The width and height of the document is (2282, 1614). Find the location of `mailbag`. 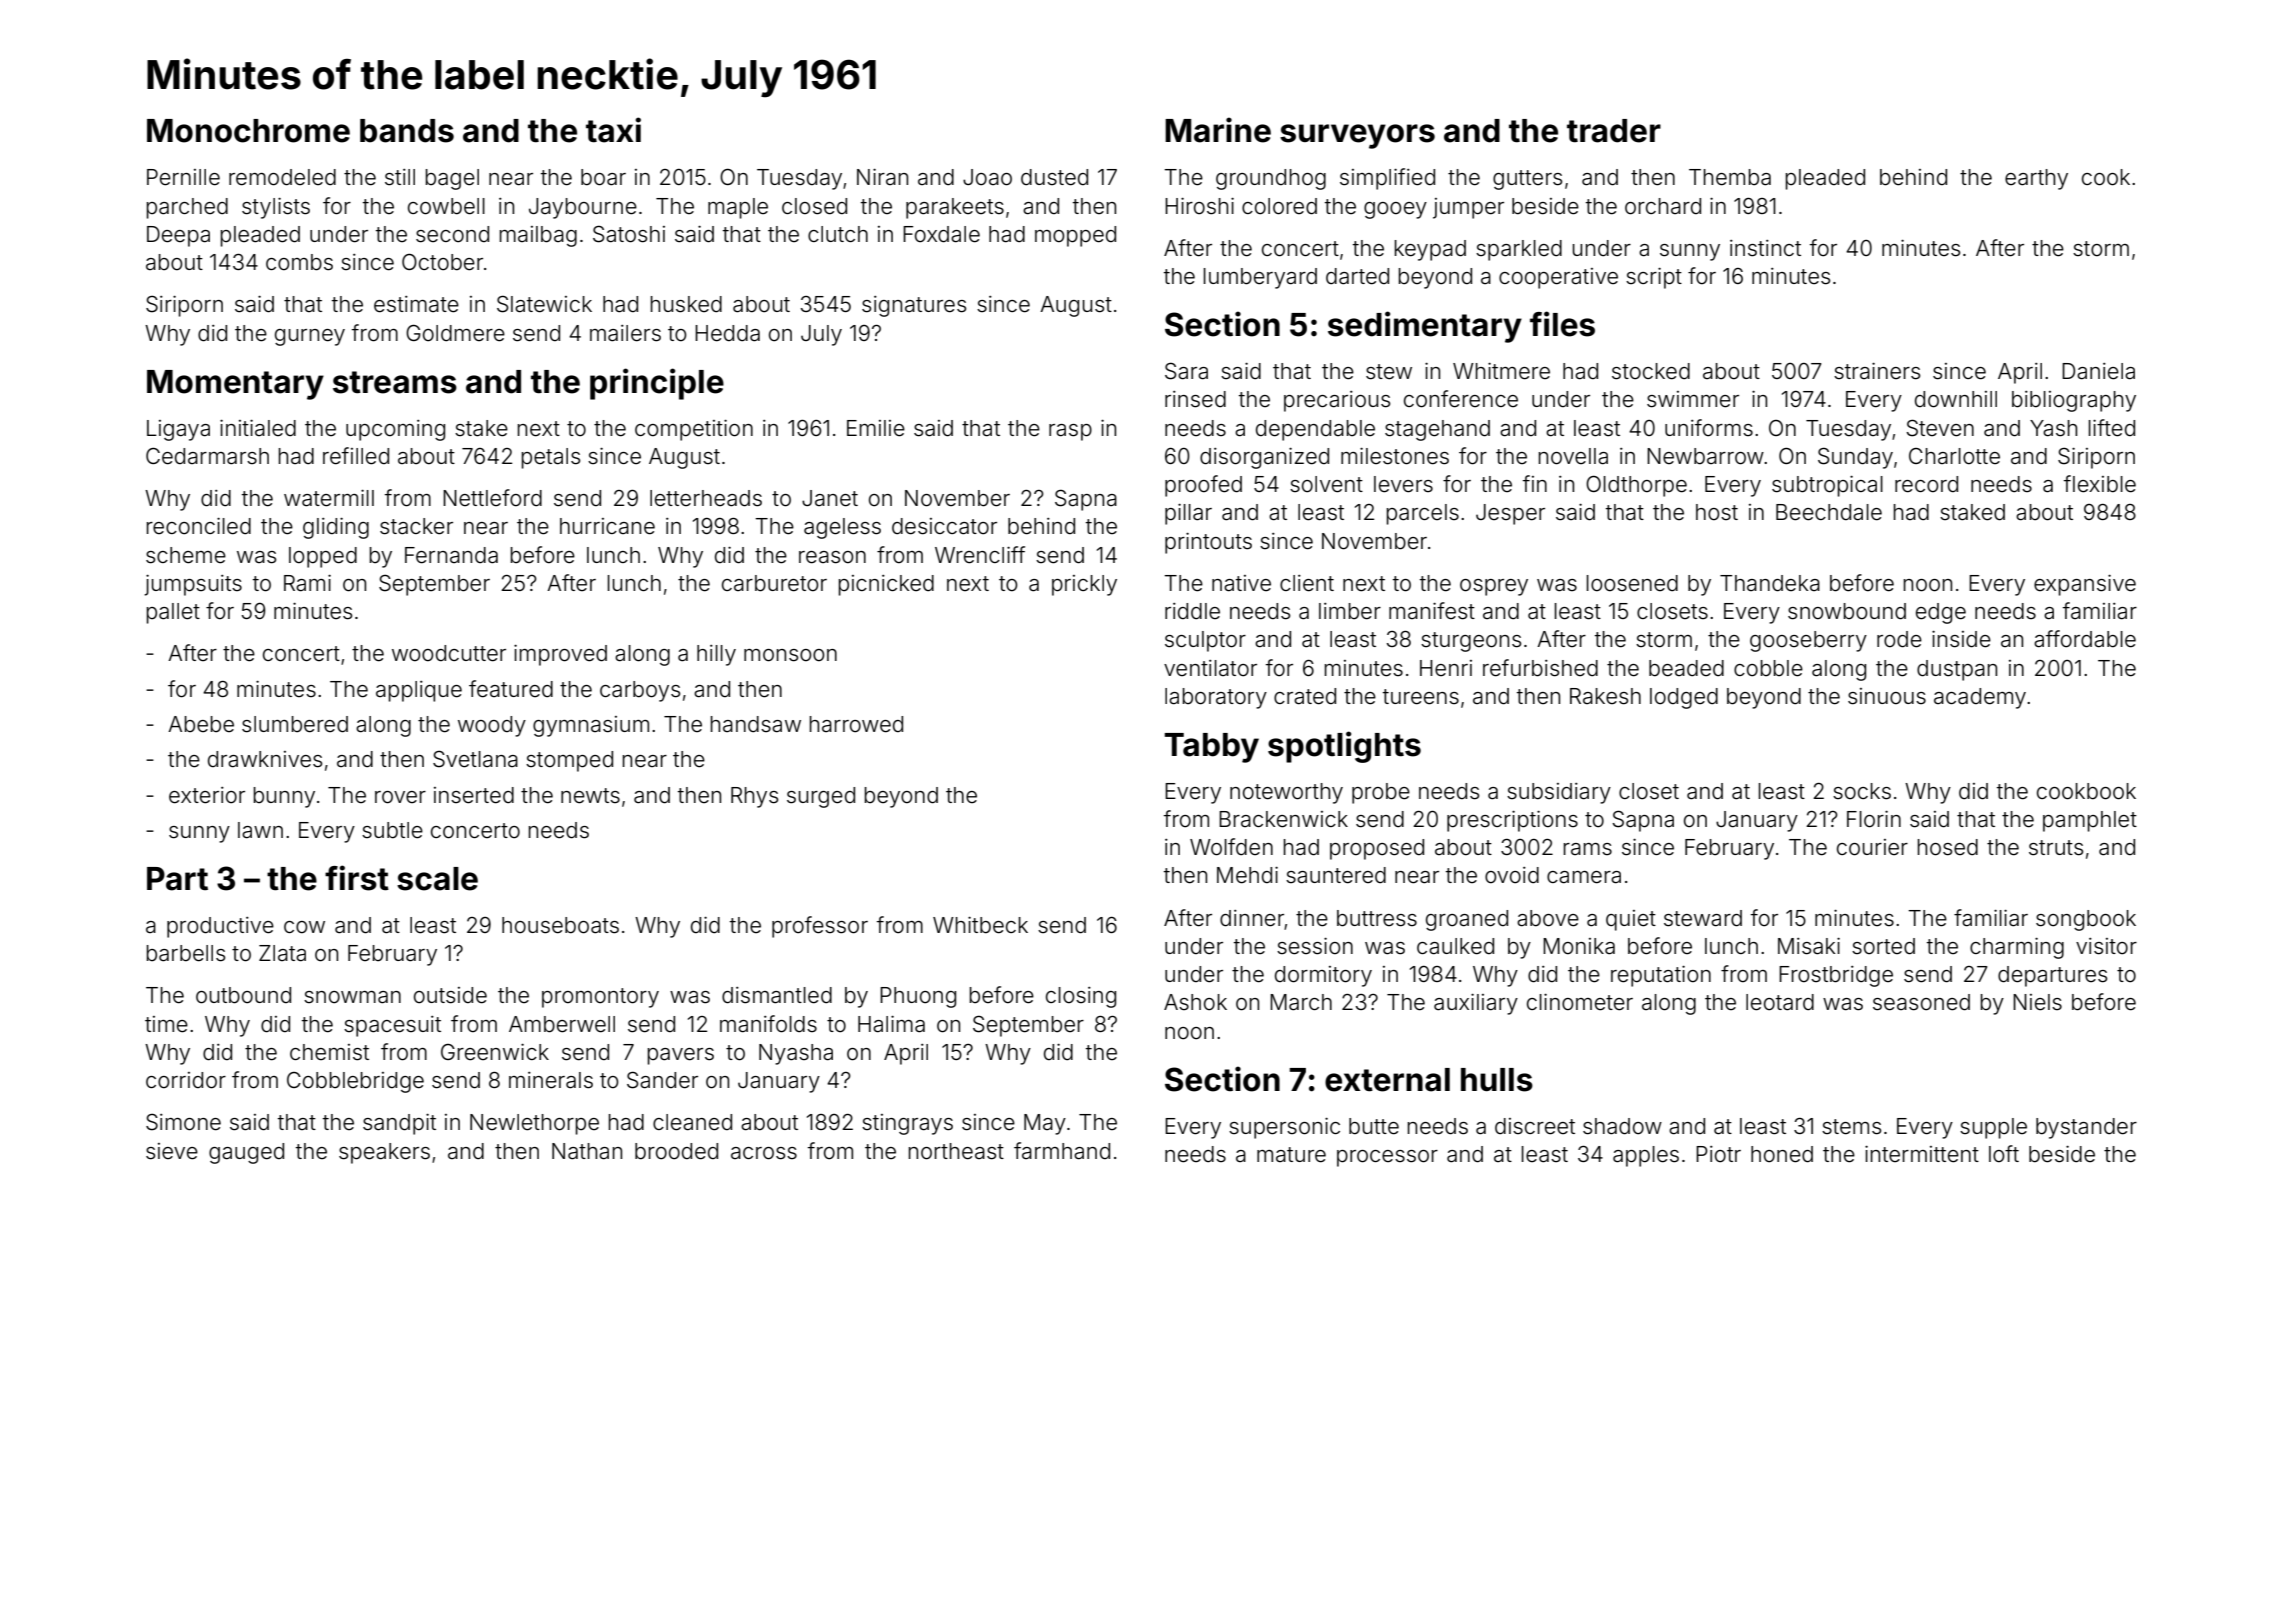

mailbag is located at coordinates (538, 236).
